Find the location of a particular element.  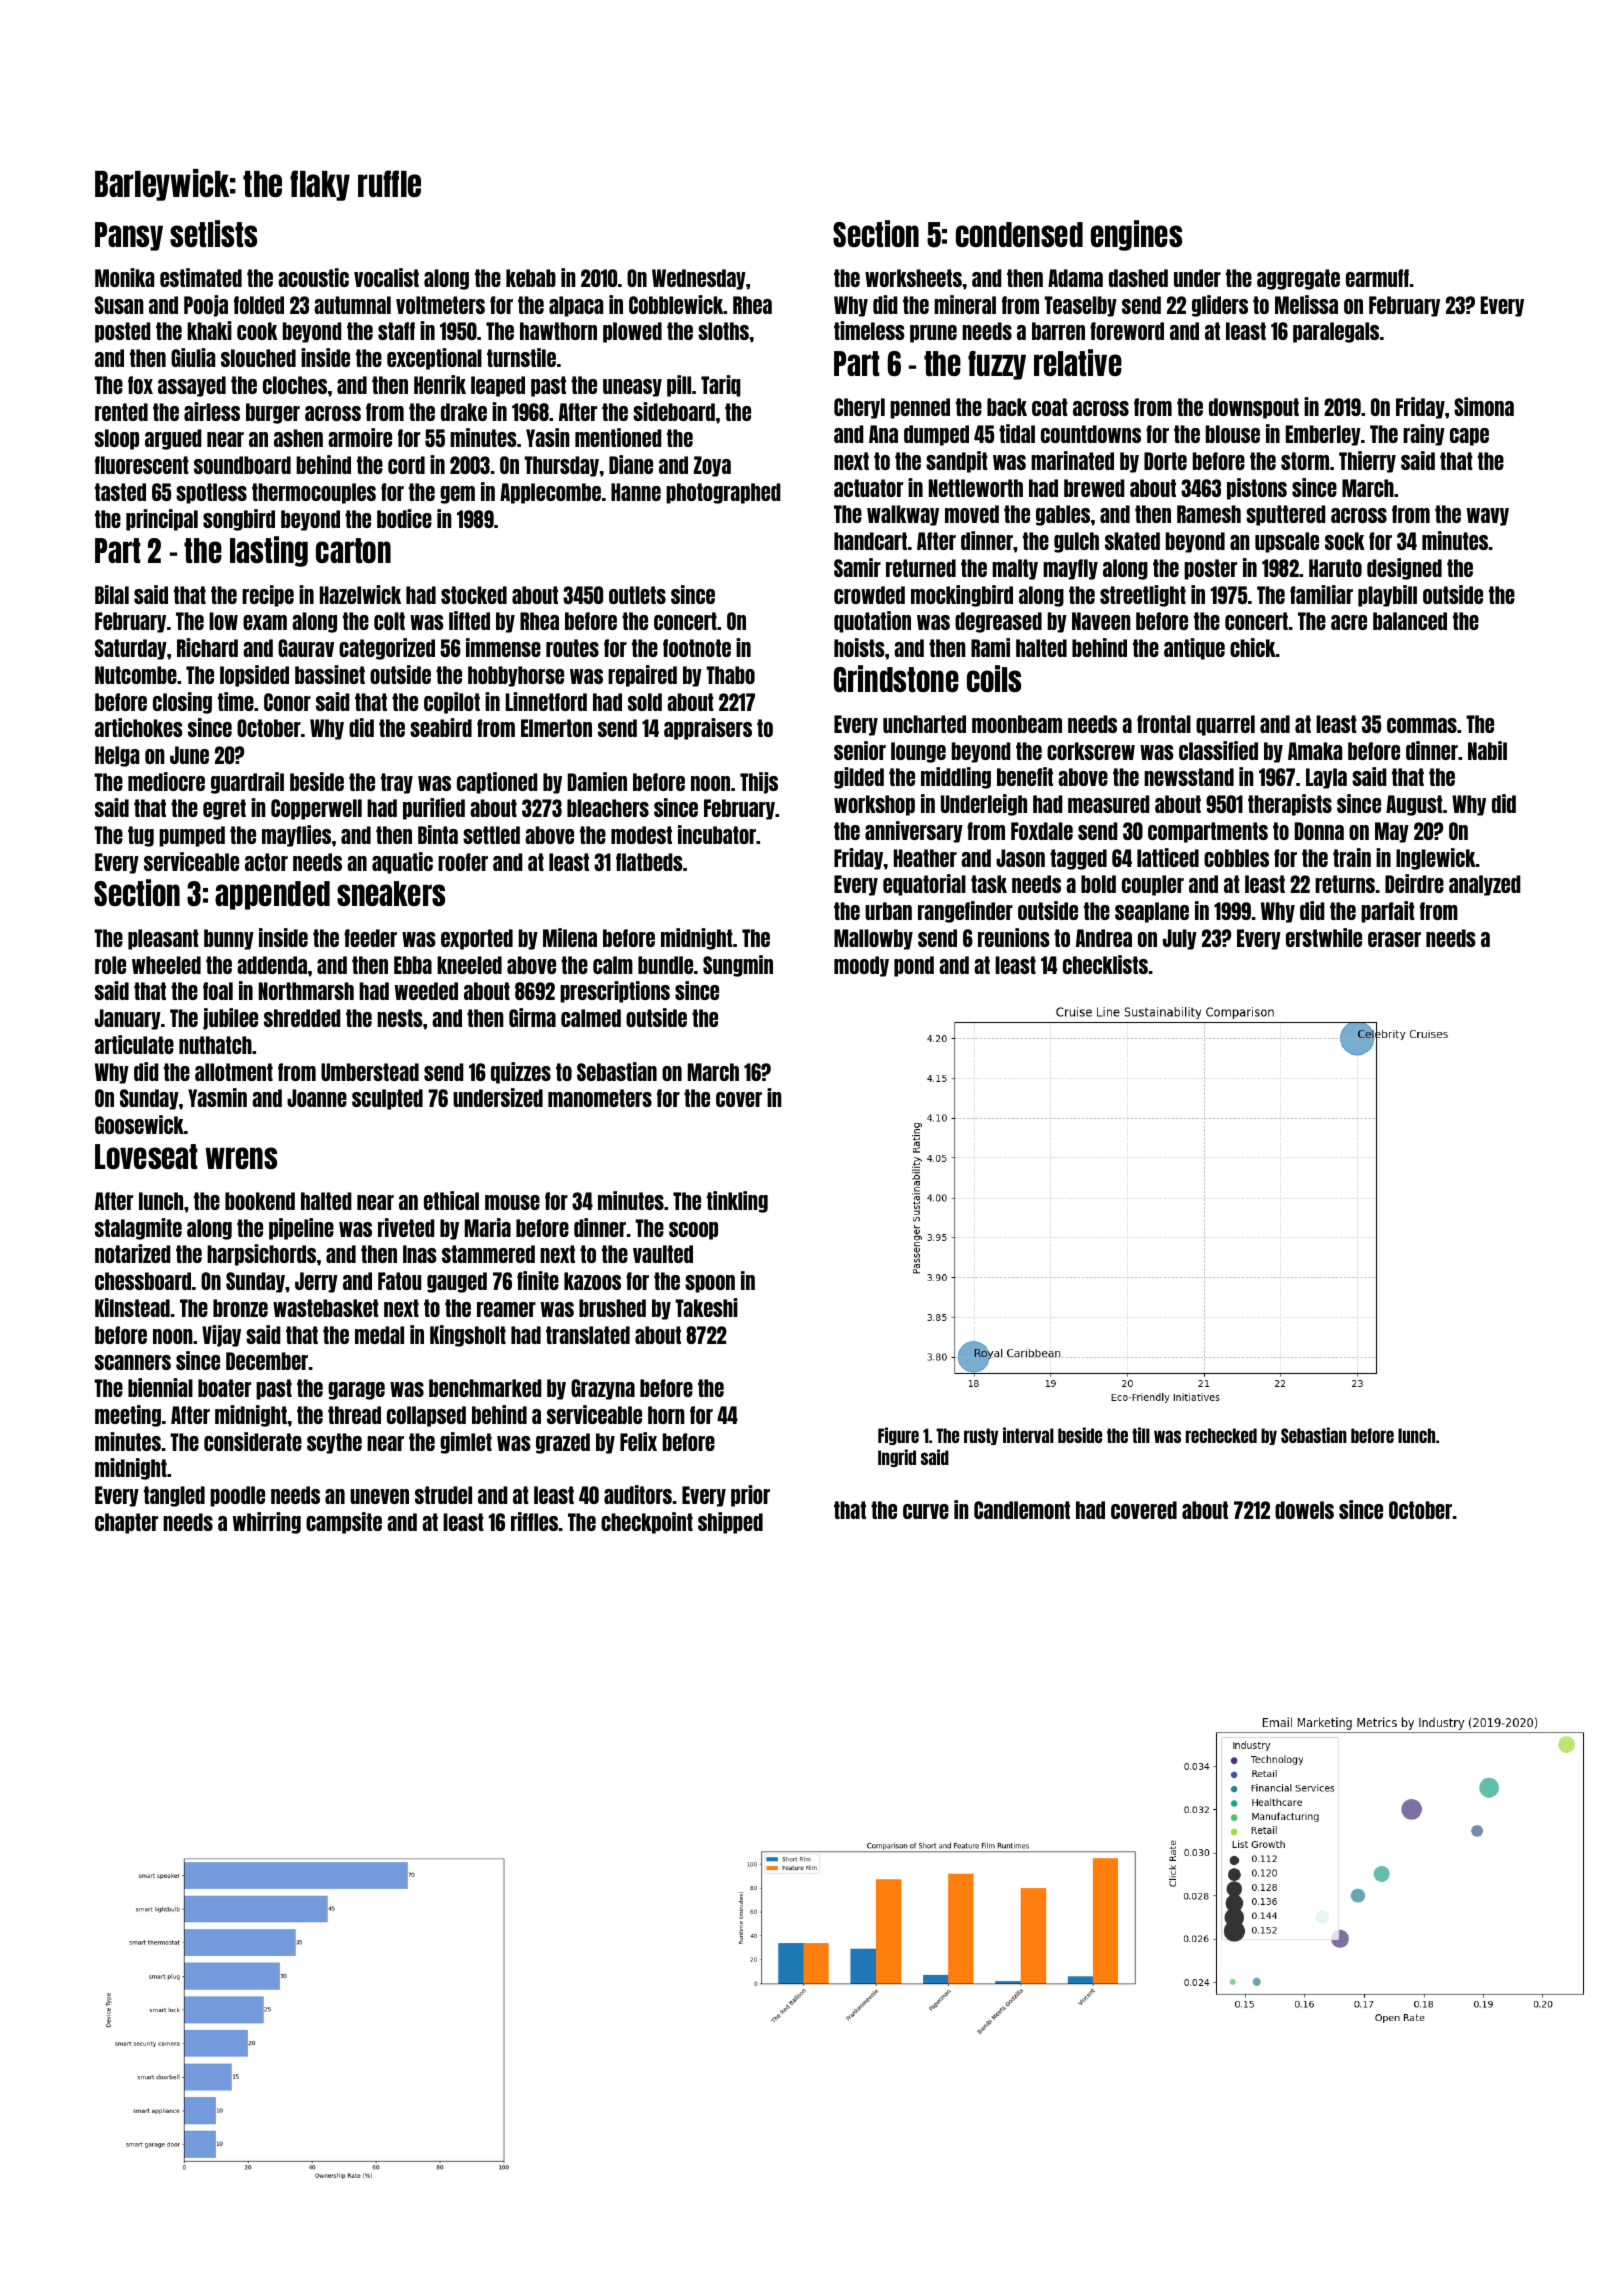

shipped is located at coordinates (730, 1523).
